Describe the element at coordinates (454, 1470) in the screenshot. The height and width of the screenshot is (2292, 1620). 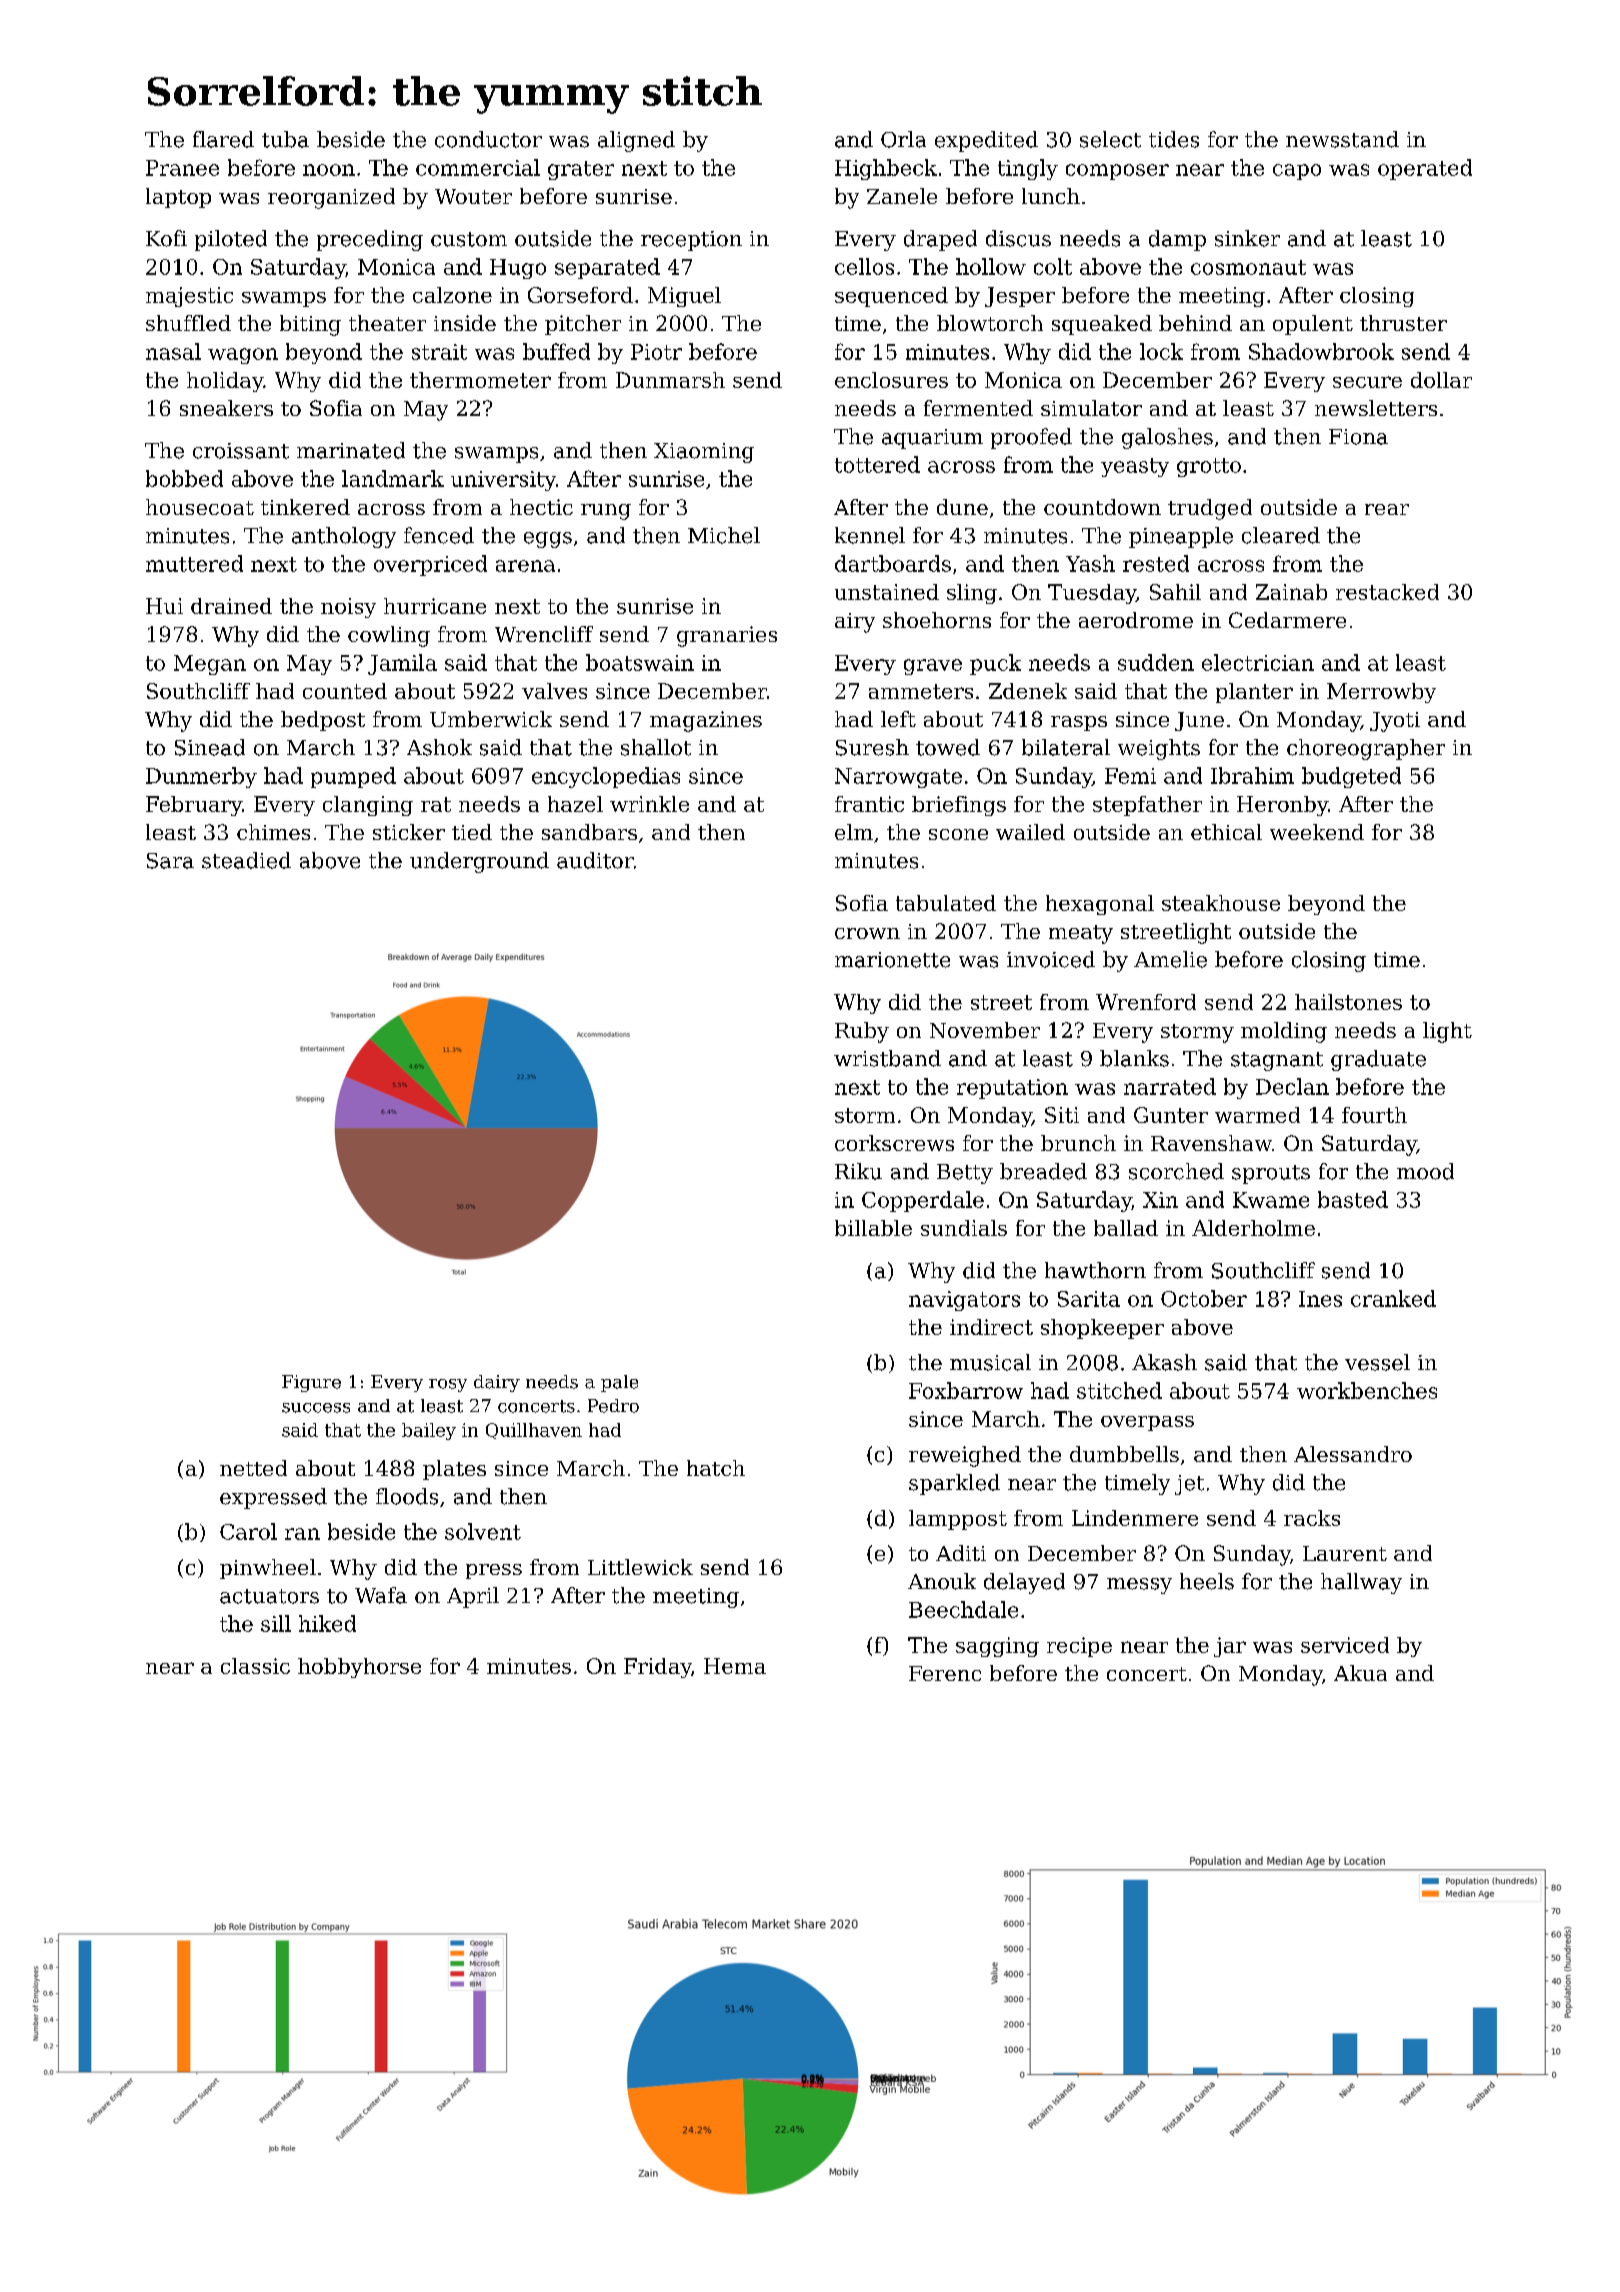
I see `plates` at that location.
